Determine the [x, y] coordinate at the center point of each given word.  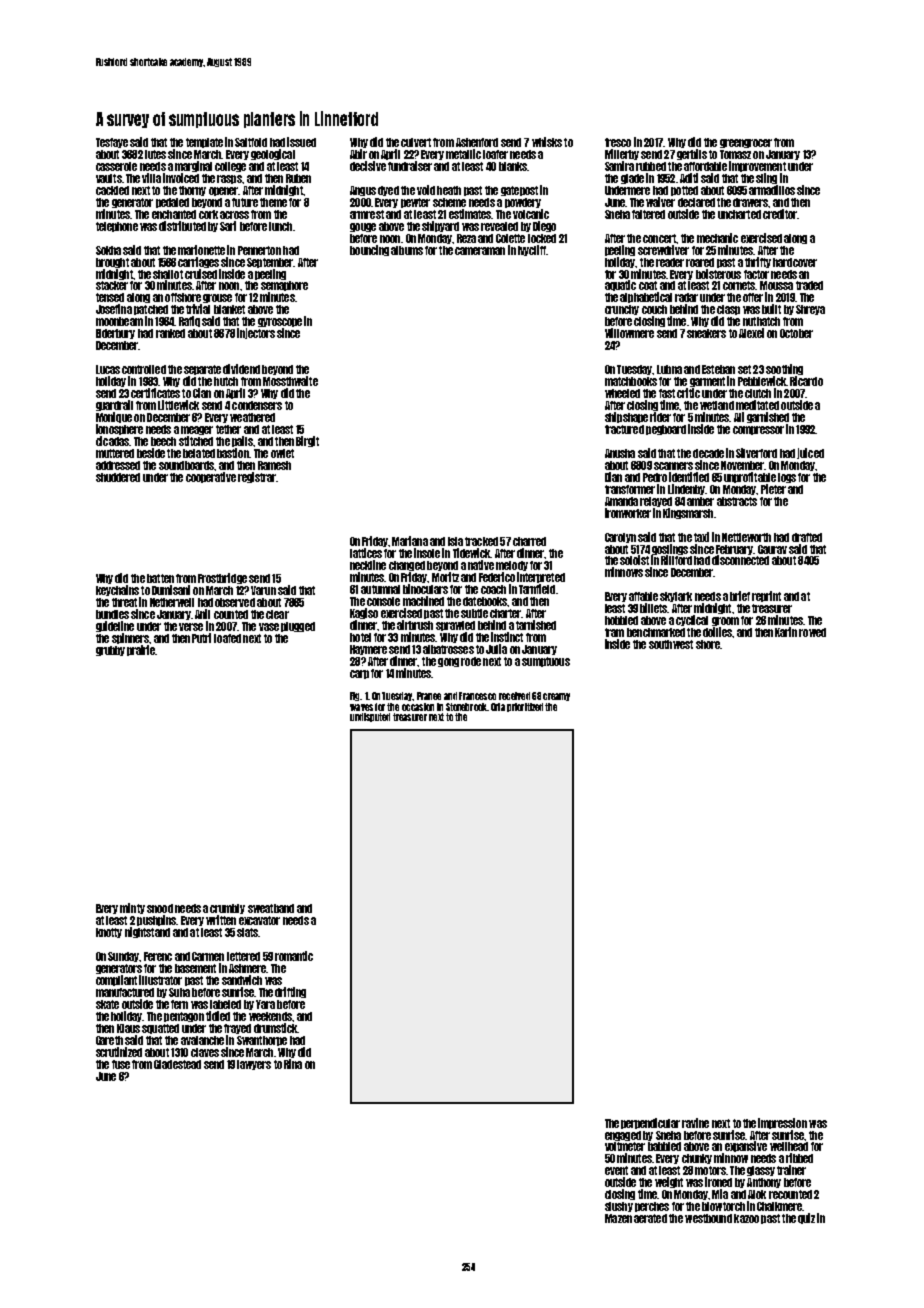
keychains [117, 590]
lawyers [254, 1065]
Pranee [429, 696]
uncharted [739, 214]
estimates [470, 214]
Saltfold [251, 142]
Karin [786, 632]
